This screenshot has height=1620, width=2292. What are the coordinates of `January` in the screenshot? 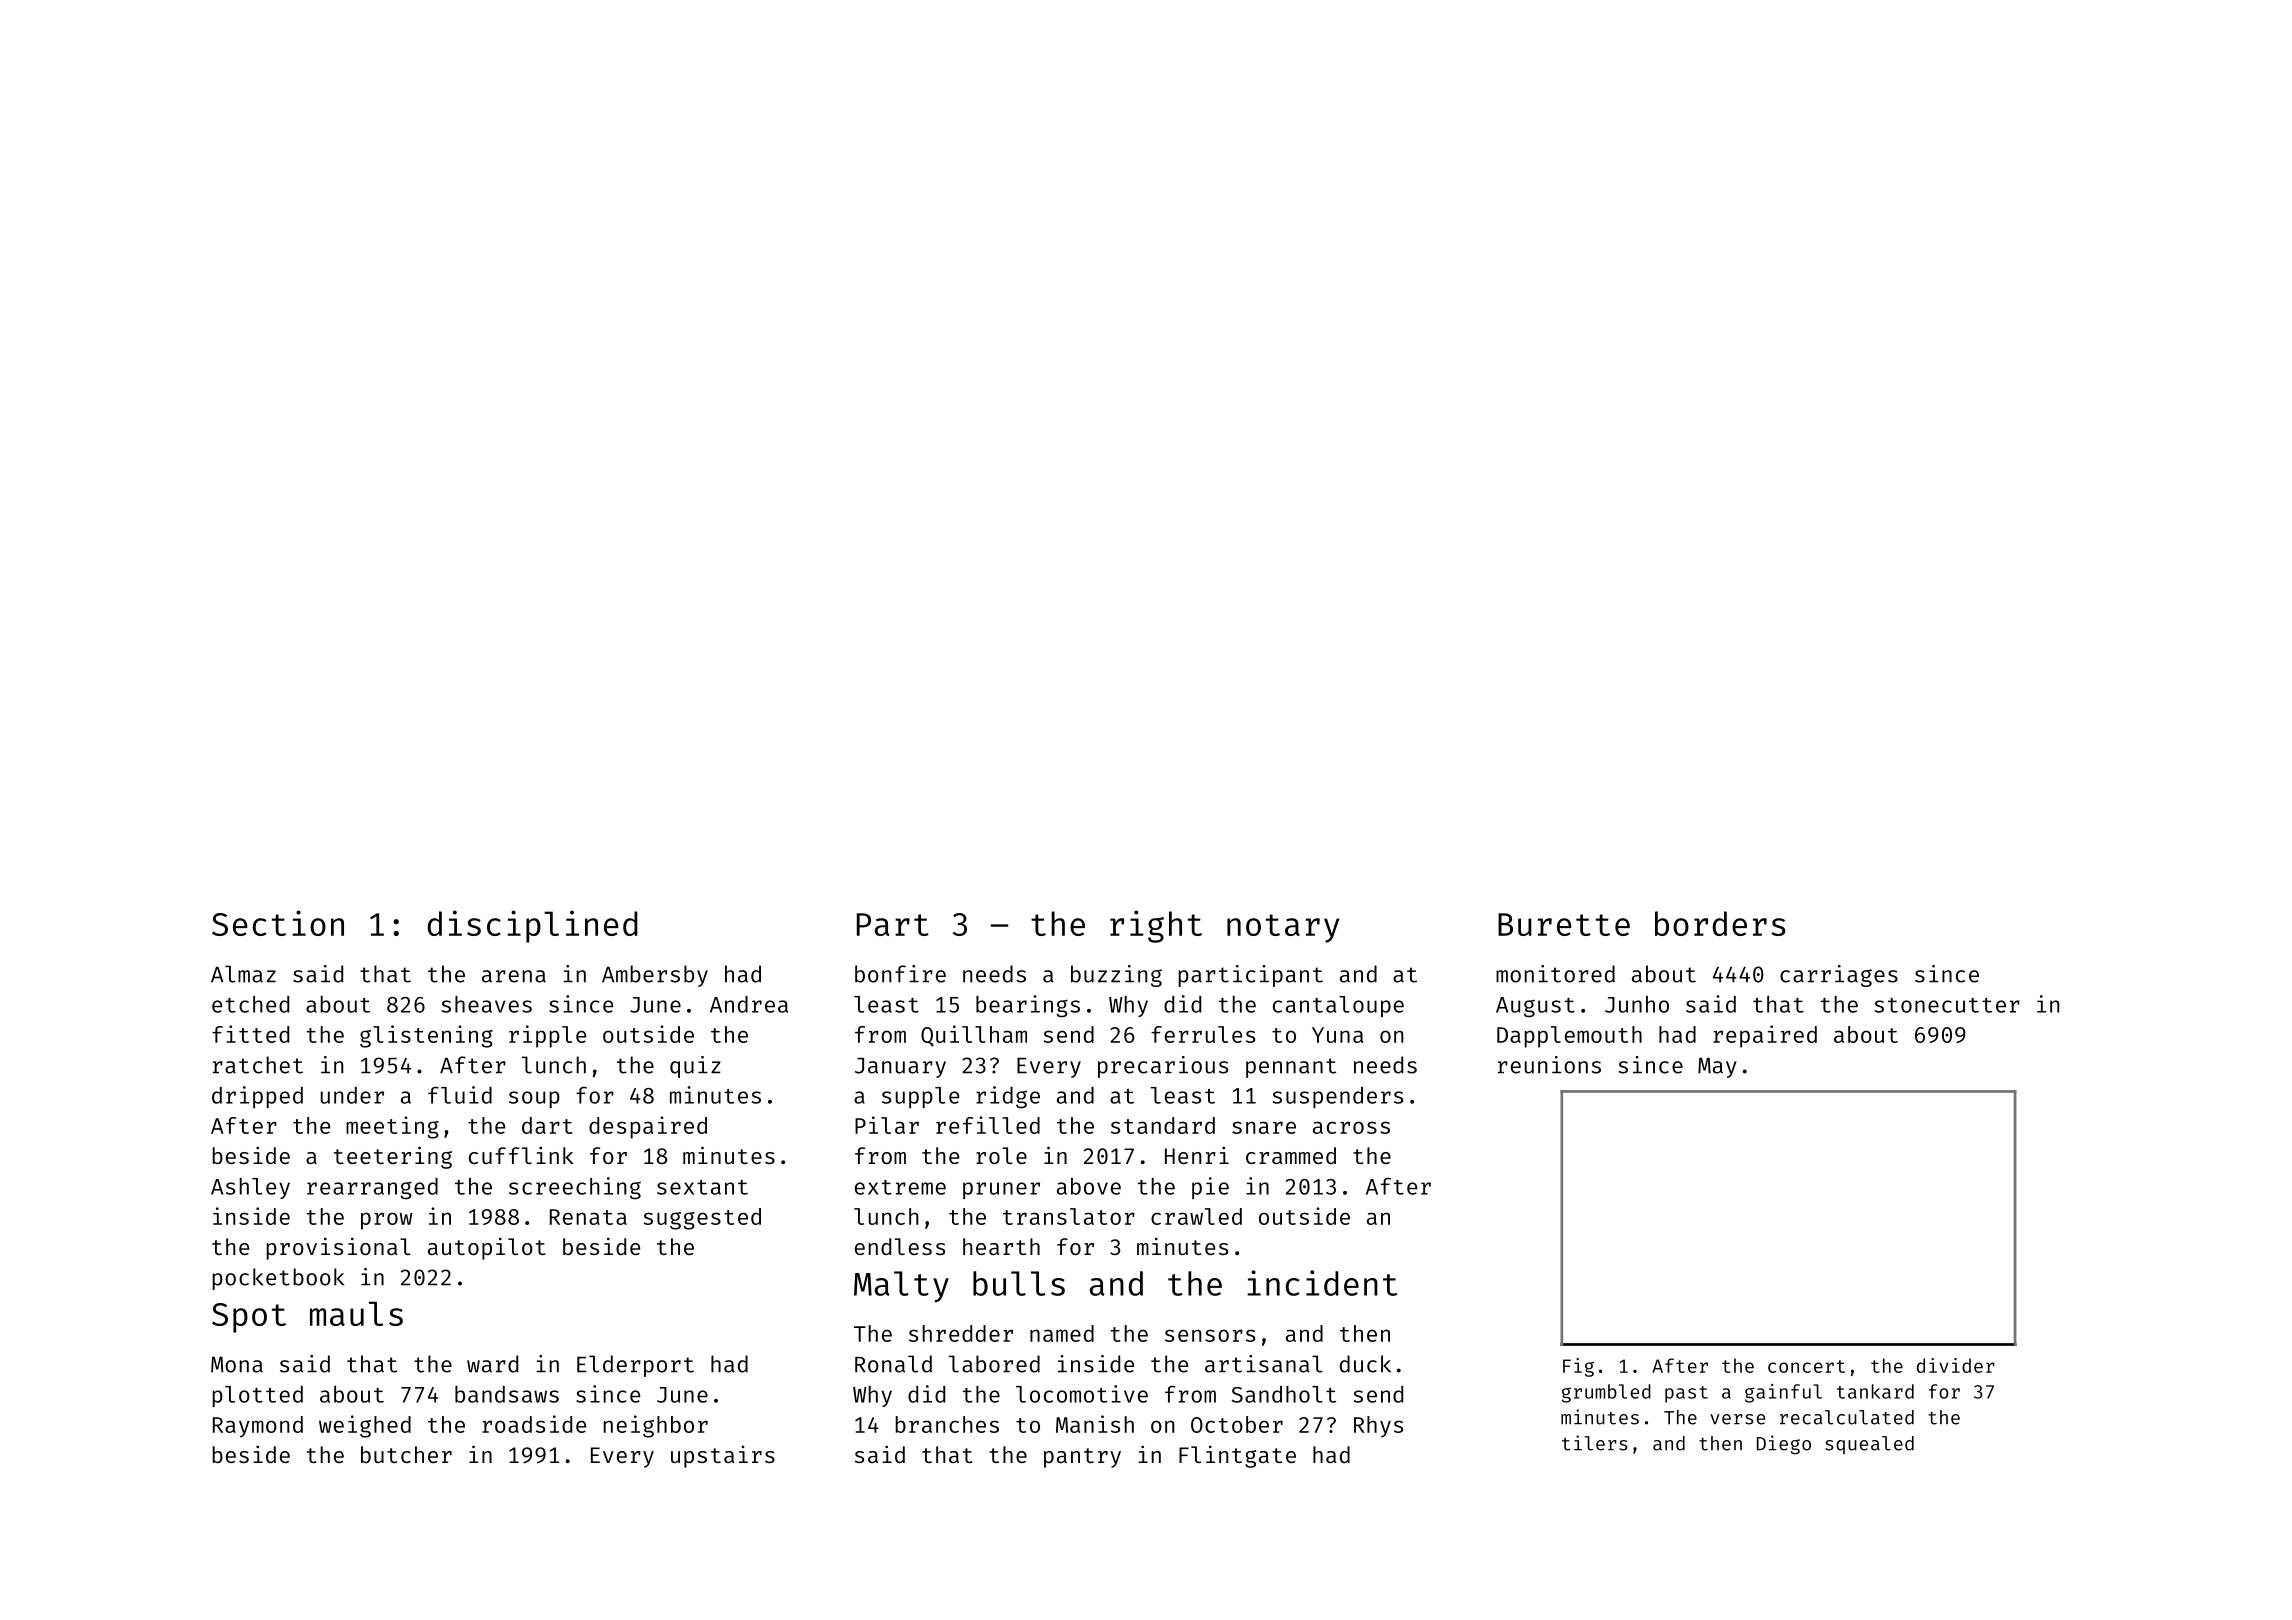 It's located at (900, 1068).
